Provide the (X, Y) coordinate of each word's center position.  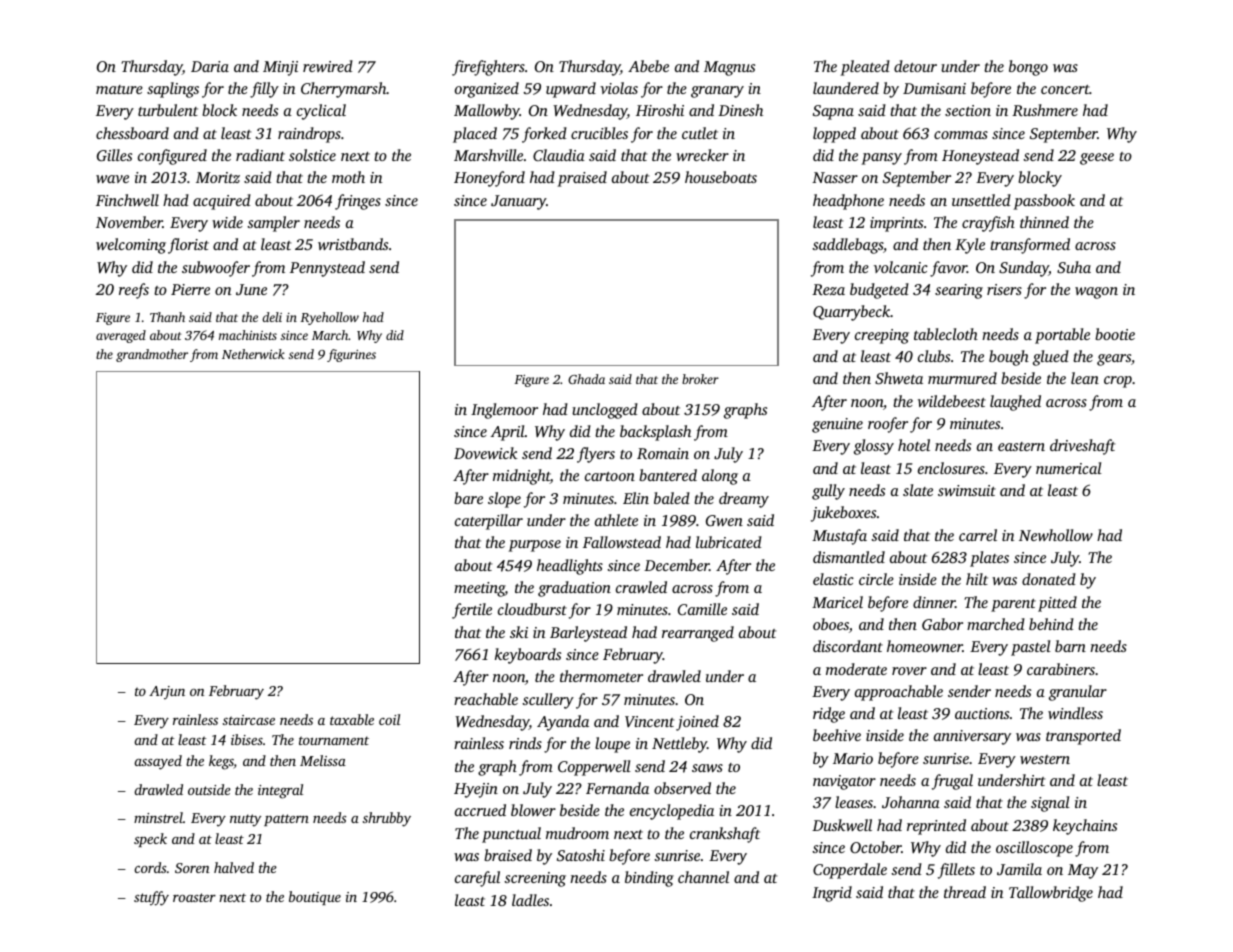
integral (280, 791)
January (518, 202)
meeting (479, 589)
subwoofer (216, 269)
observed (682, 788)
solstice (312, 155)
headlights (570, 567)
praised (582, 179)
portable (1062, 336)
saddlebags (847, 246)
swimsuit (967, 490)
